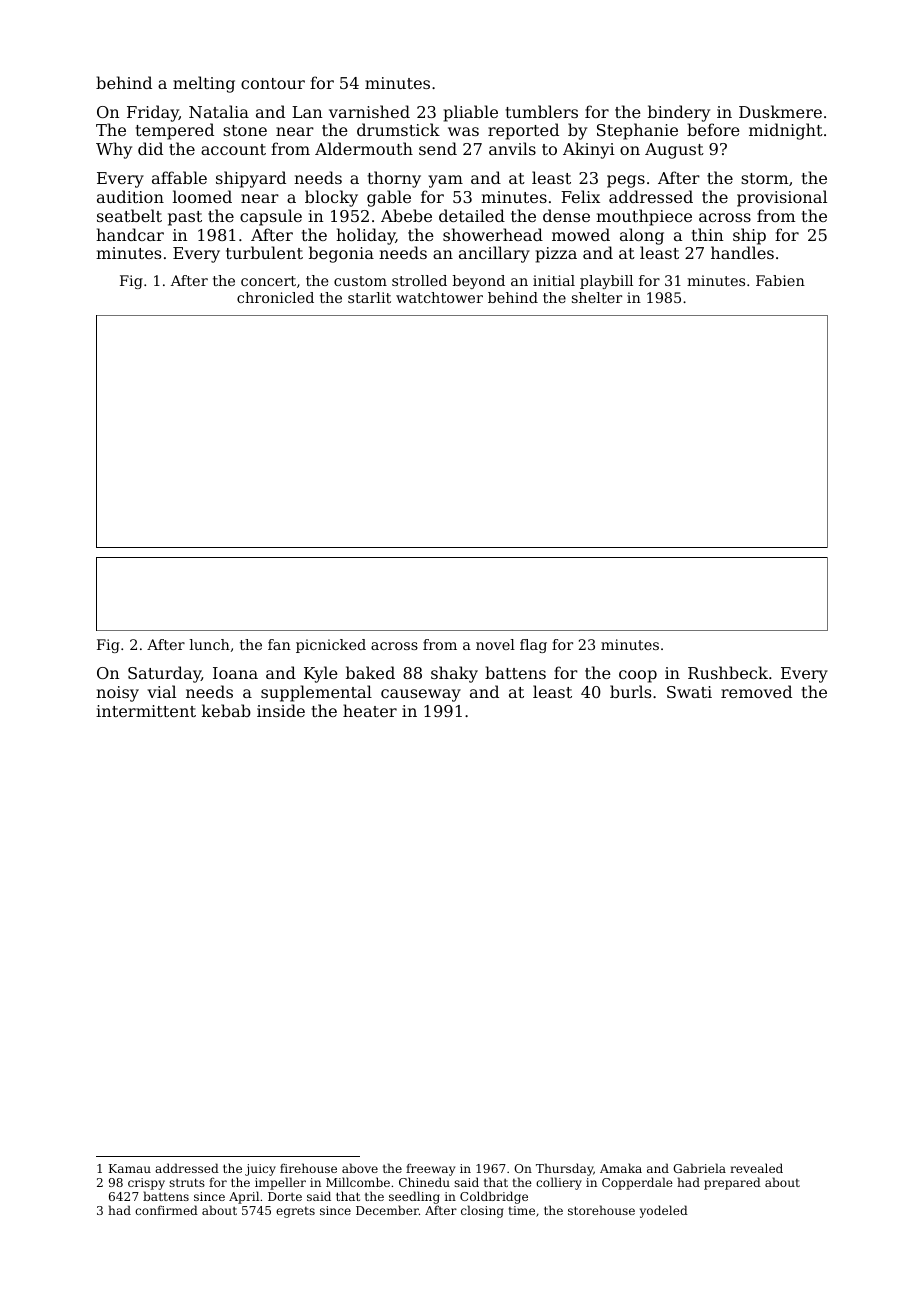 This screenshot has width=924, height=1308. Describe the element at coordinates (153, 113) in the screenshot. I see `Friday` at that location.
